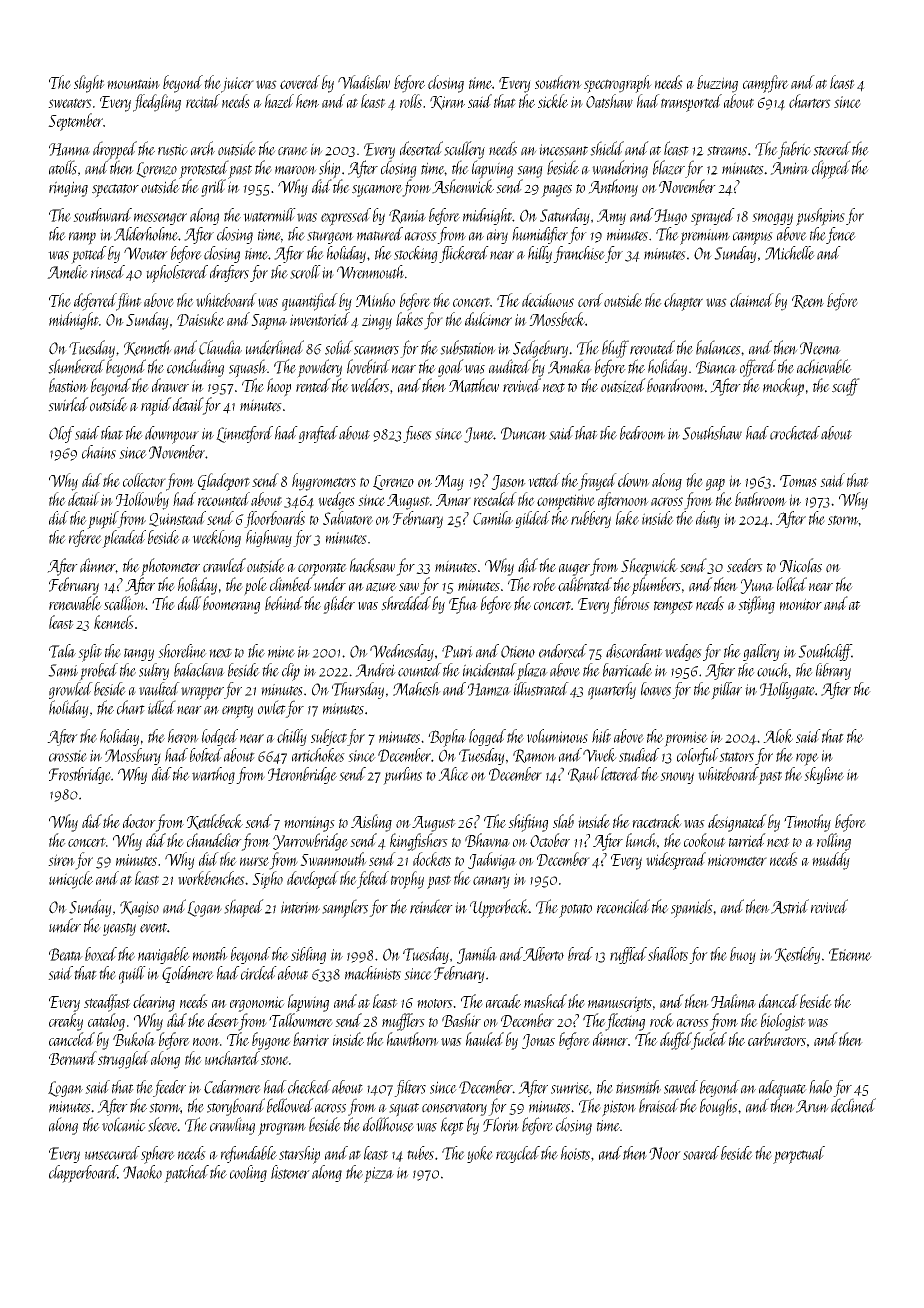 This page has height=1308, width=924. What do you see at coordinates (701, 1153) in the page?
I see `soared` at bounding box center [701, 1153].
